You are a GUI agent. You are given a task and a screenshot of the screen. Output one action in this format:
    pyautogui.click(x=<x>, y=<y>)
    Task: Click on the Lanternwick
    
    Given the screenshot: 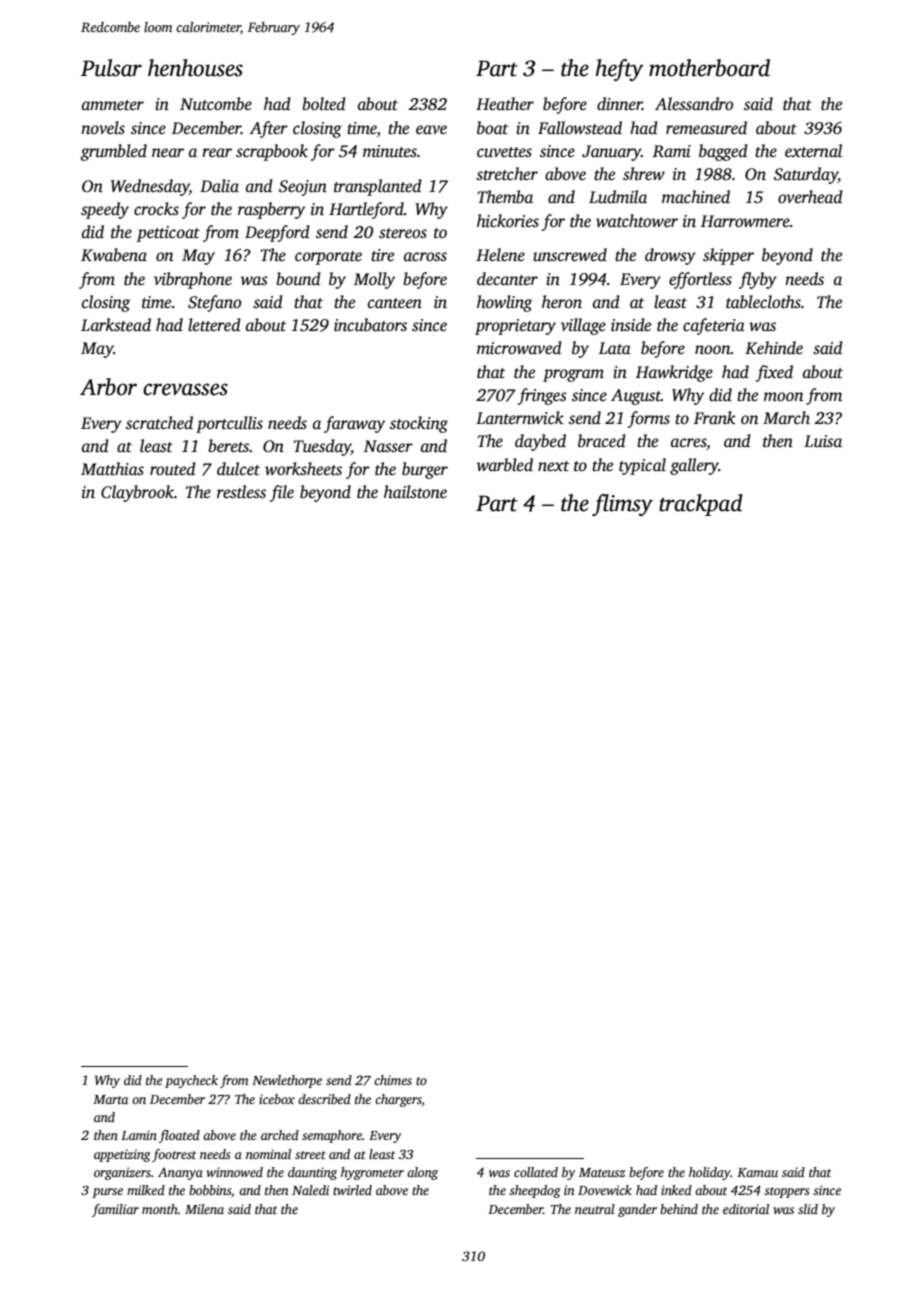 What is the action you would take?
    pyautogui.click(x=520, y=418)
